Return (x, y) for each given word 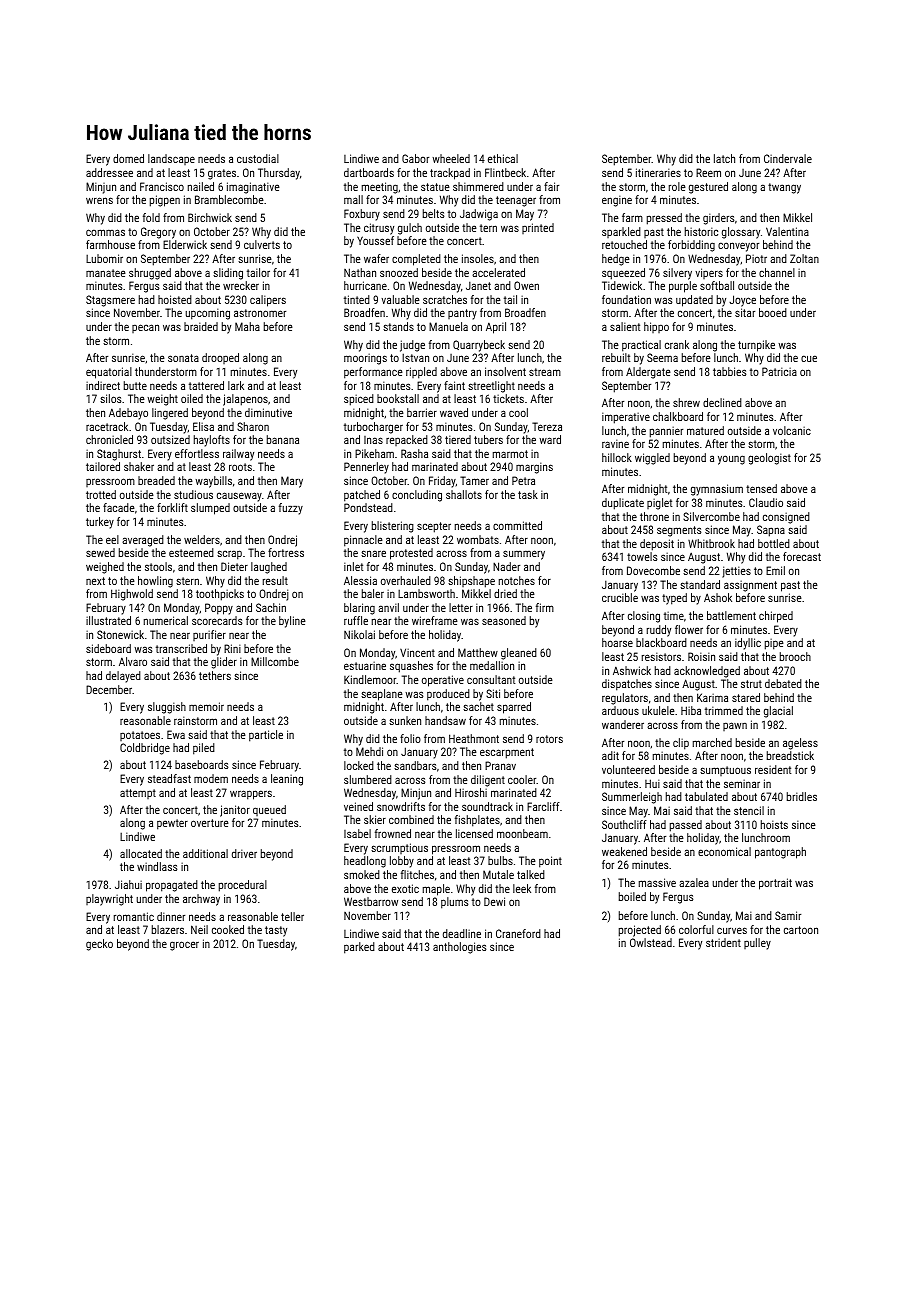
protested (411, 554)
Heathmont (474, 738)
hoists (774, 824)
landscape (171, 159)
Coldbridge (145, 749)
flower (689, 629)
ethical (503, 158)
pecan (145, 328)
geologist (769, 459)
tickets (508, 398)
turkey (100, 523)
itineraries (658, 172)
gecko (99, 945)
